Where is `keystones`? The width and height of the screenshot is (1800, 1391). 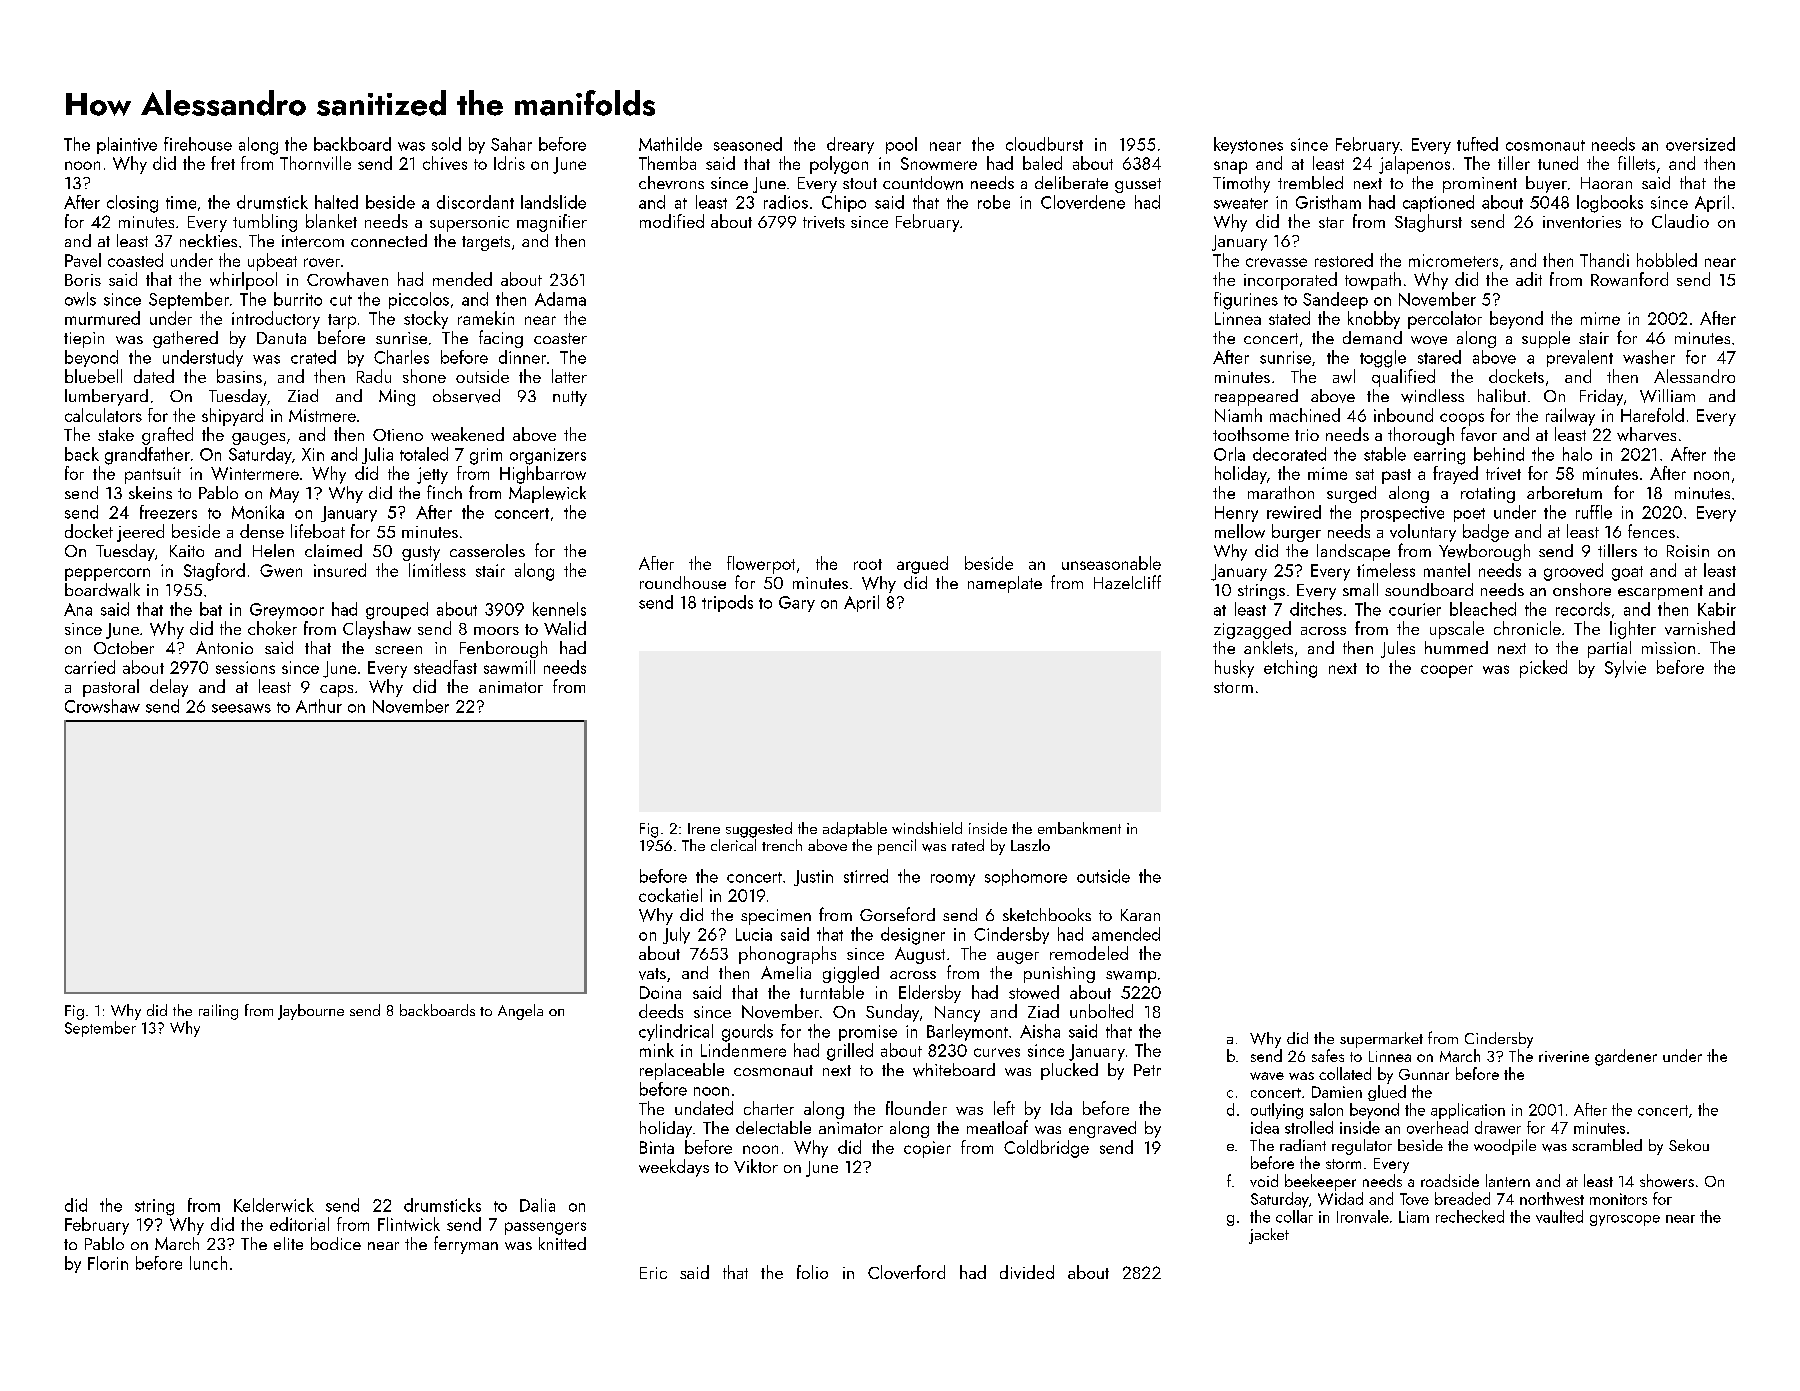 keystones is located at coordinates (1248, 145).
